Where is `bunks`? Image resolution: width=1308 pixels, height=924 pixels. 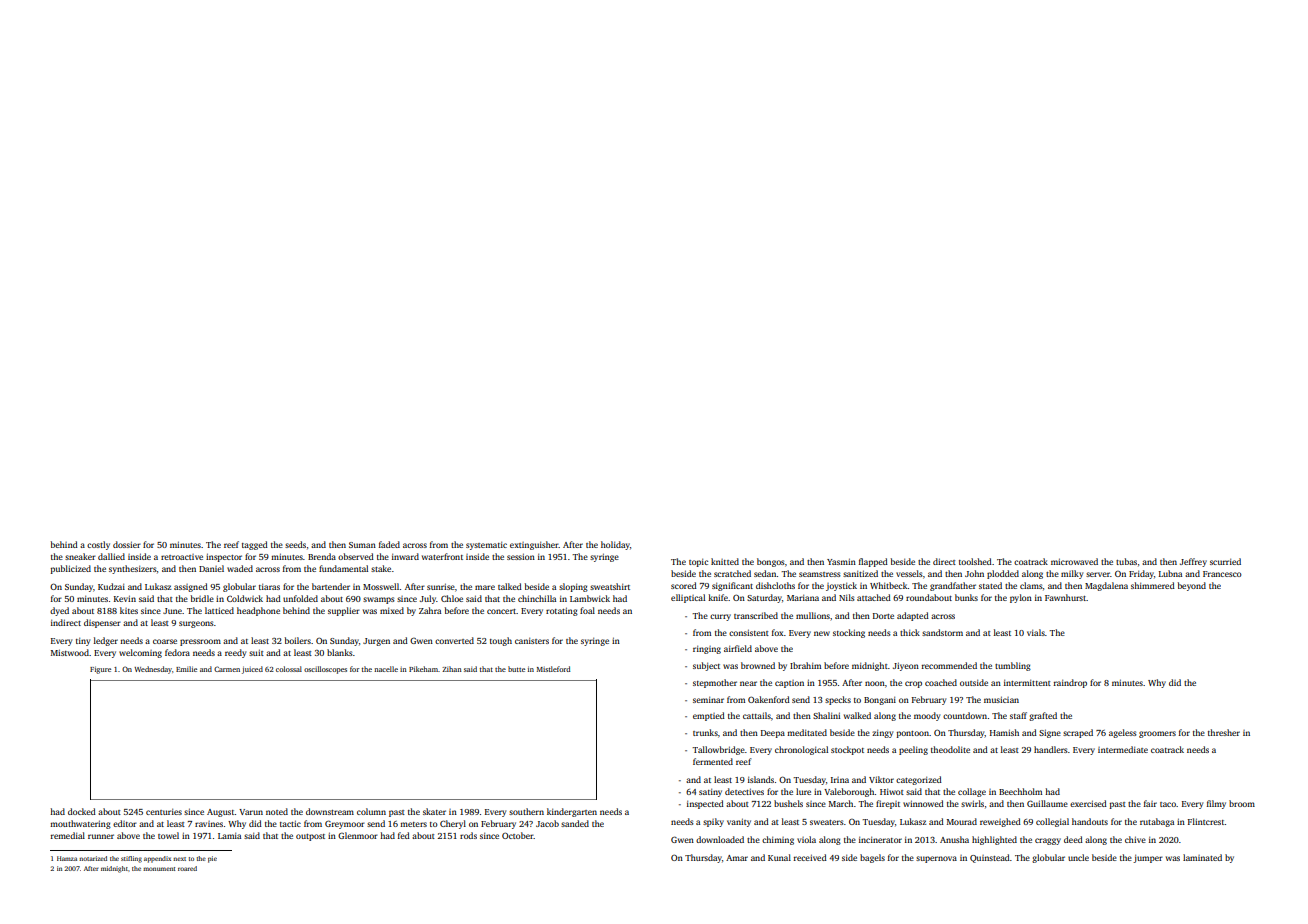 bunks is located at coordinates (966, 597).
